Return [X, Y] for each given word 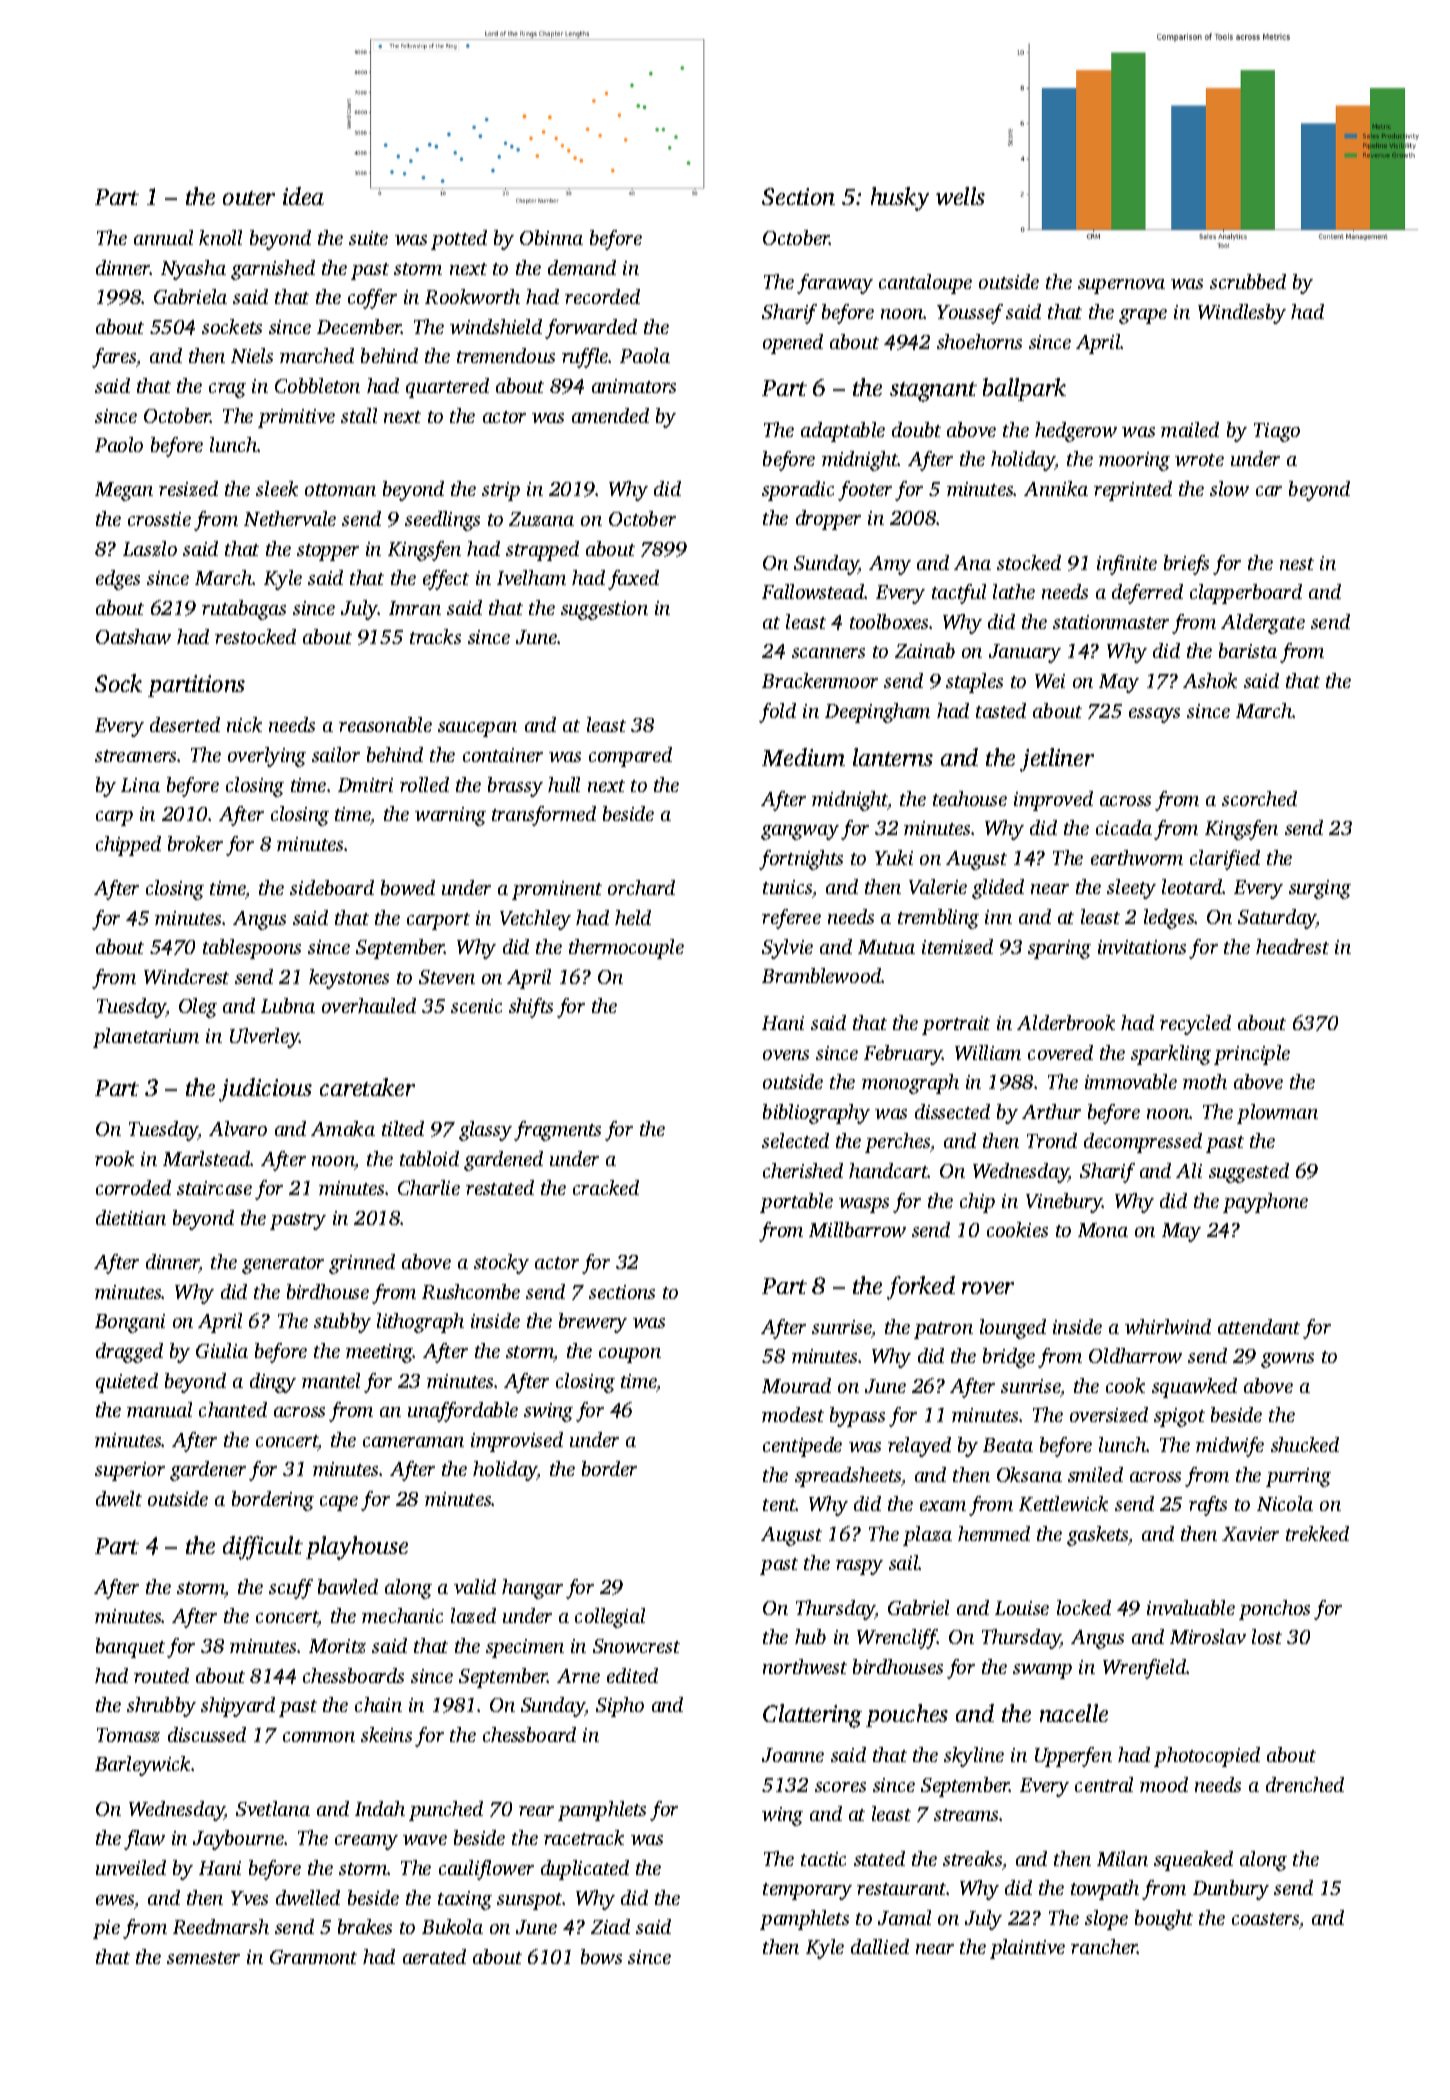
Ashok [1210, 680]
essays [1154, 715]
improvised [517, 1442]
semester [203, 1958]
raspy [859, 1567]
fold [777, 713]
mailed [1190, 429]
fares [114, 358]
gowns [1287, 1360]
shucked [1305, 1444]
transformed [544, 816]
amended [610, 415]
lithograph [420, 1323]
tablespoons [252, 949]
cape [339, 1503]
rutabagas [244, 610]
